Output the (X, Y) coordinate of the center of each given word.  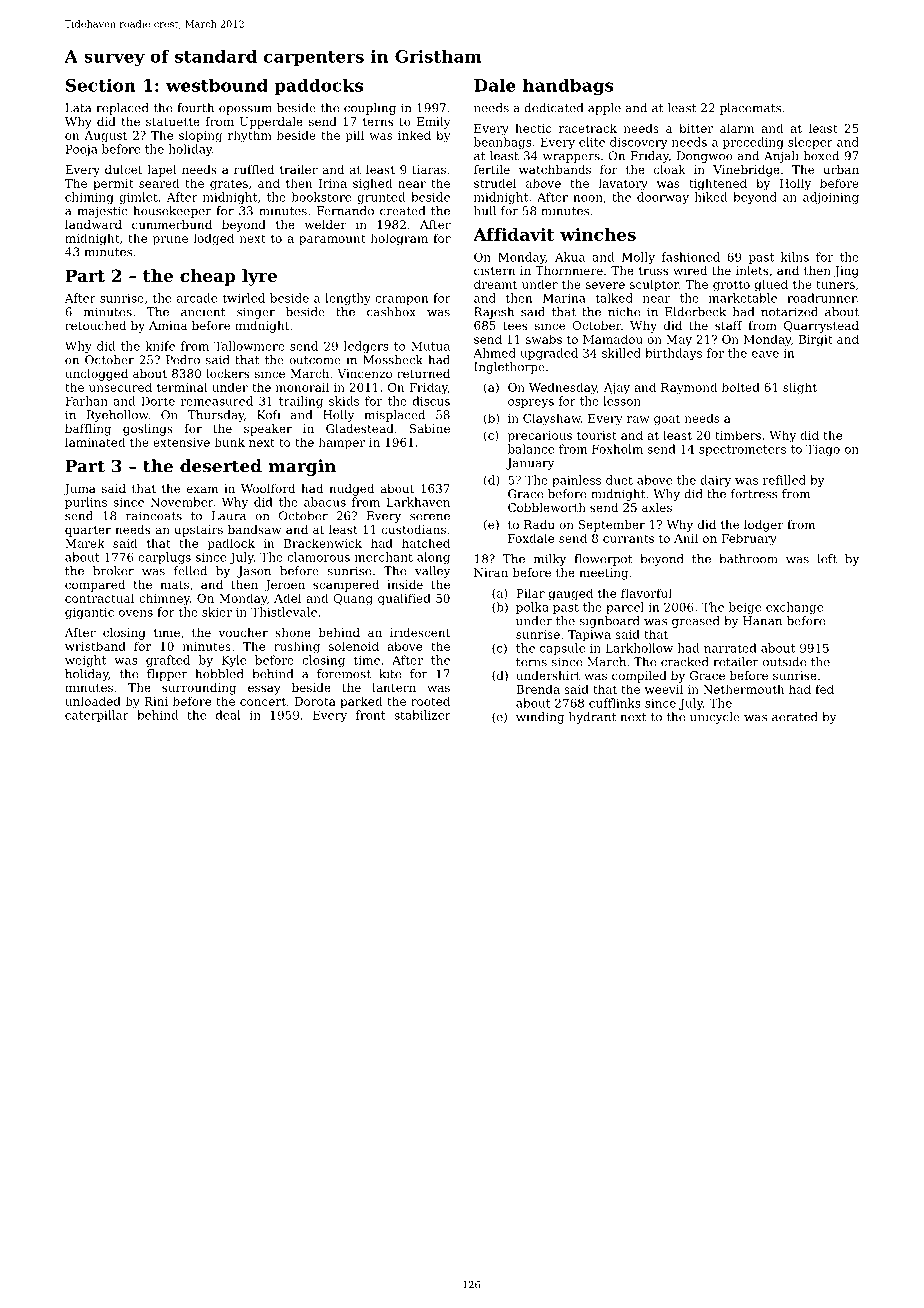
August (105, 137)
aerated (795, 717)
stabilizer (422, 715)
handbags (568, 87)
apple (604, 109)
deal (228, 715)
